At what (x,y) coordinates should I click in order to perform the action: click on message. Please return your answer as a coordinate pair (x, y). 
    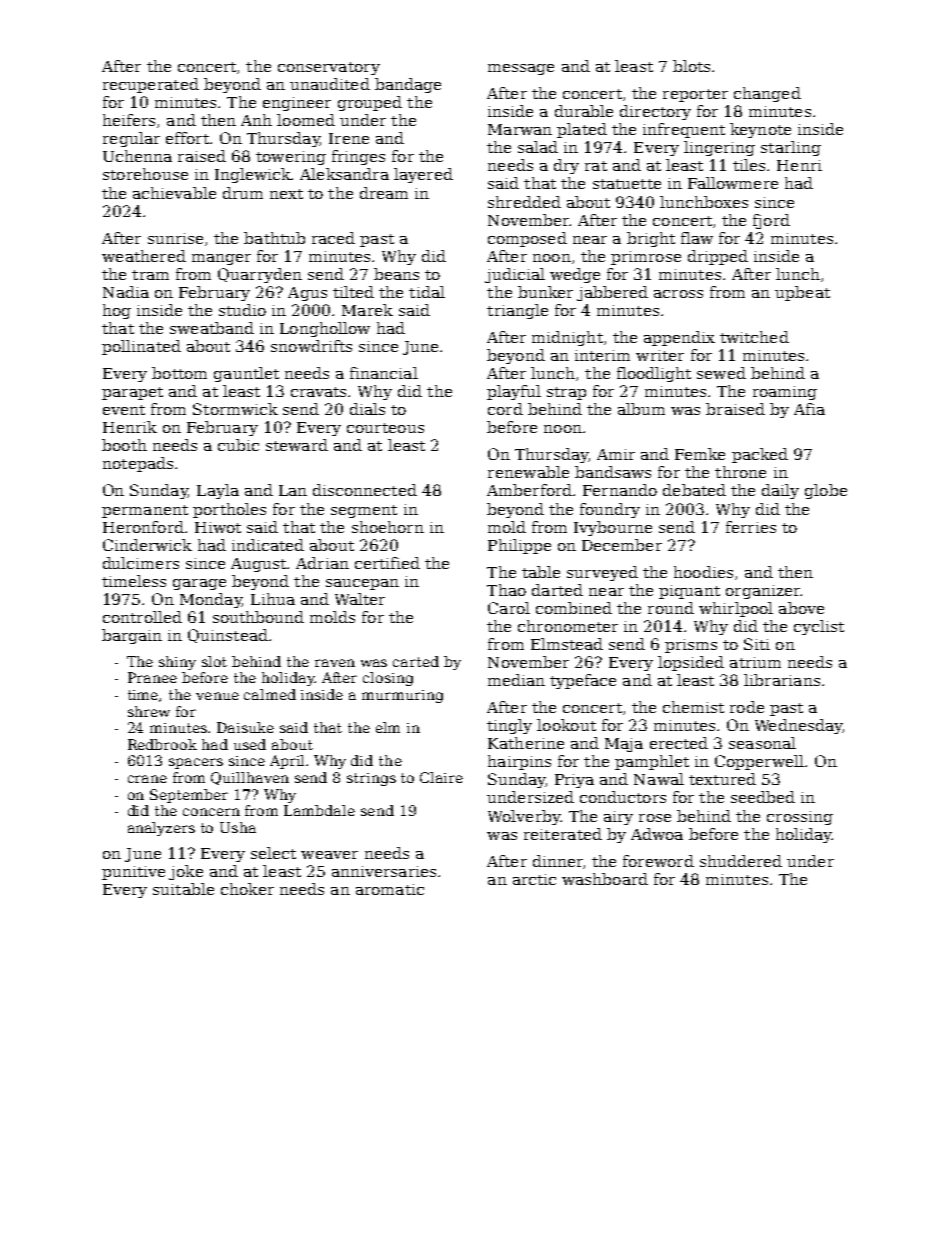
    Looking at the image, I should click on (521, 69).
